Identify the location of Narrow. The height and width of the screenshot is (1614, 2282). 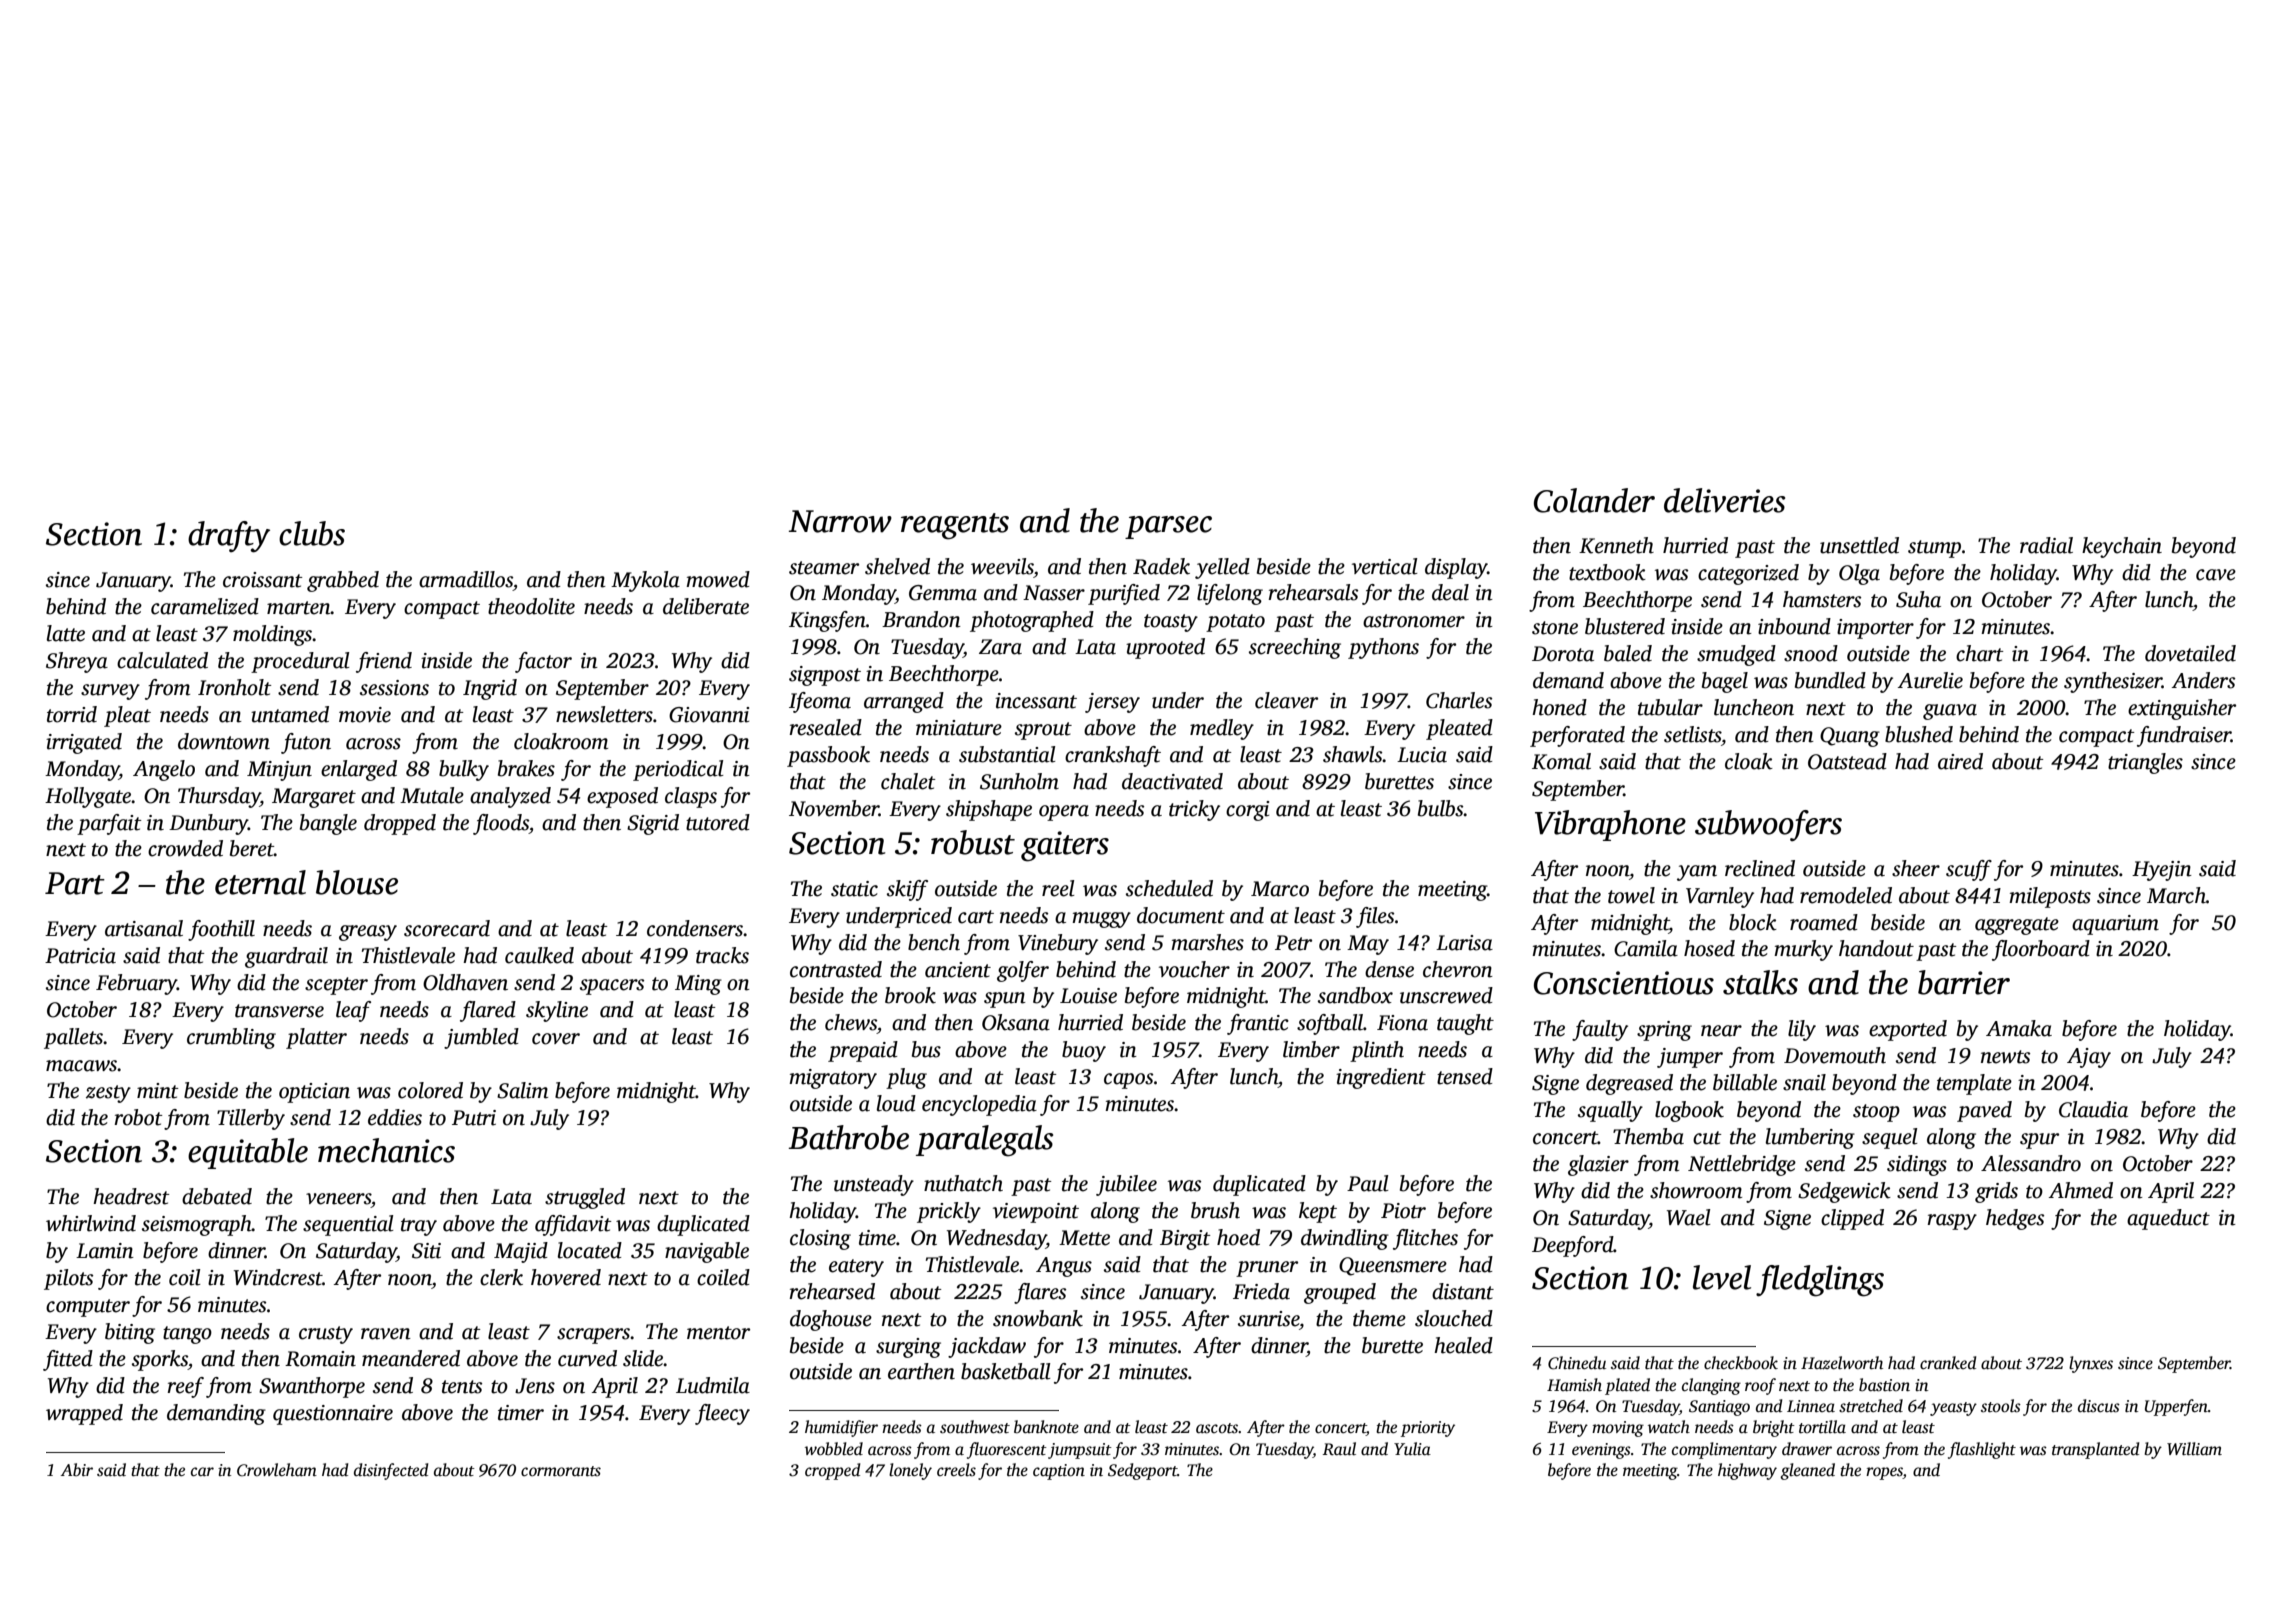
(840, 521).
